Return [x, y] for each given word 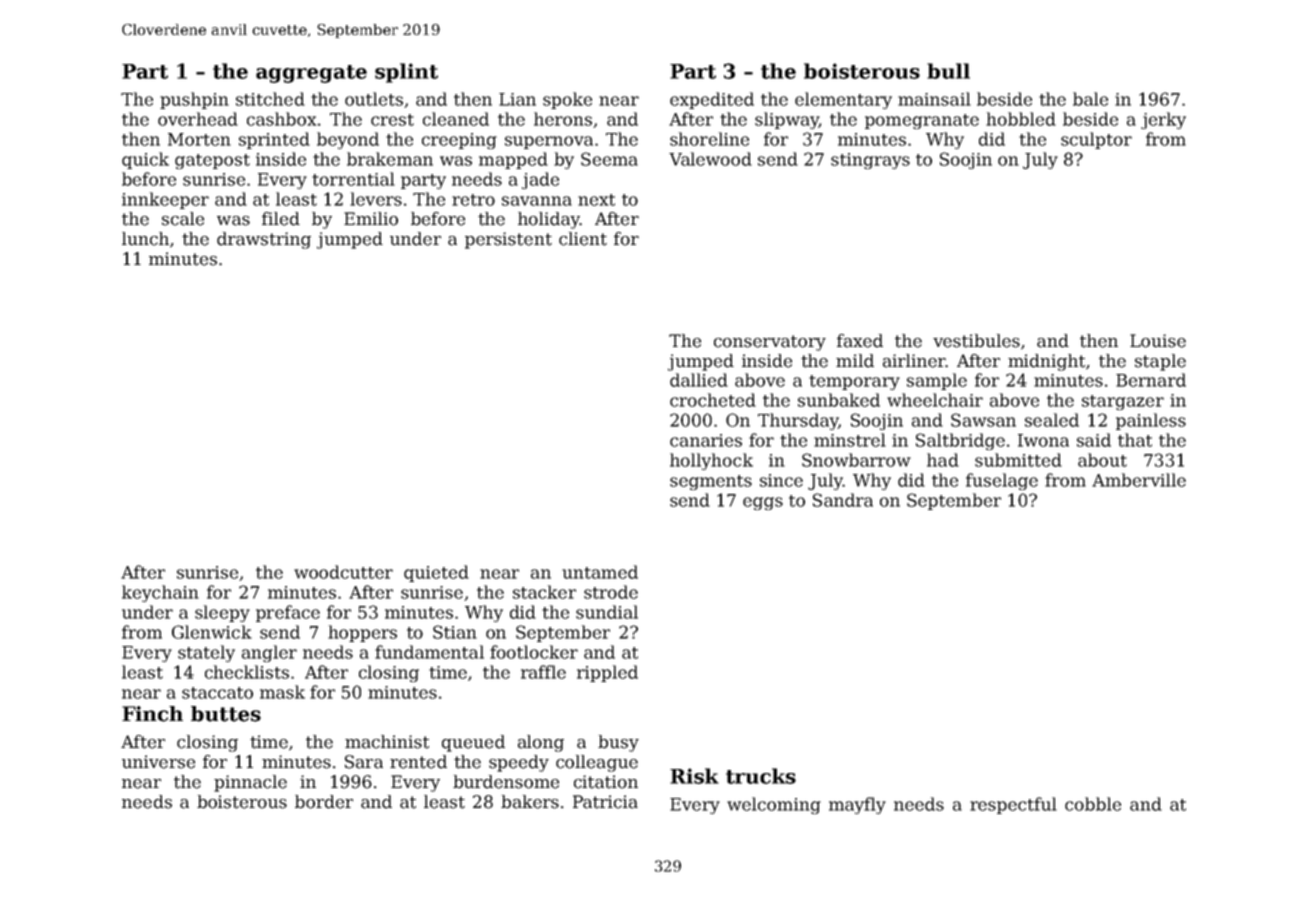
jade [540, 180]
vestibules [976, 341]
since [781, 480]
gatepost [212, 161]
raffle [543, 672]
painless [1151, 421]
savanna [537, 201]
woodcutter [343, 572]
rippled [607, 673]
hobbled [1021, 119]
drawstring [264, 240]
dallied [699, 380]
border [324, 802]
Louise [1158, 341]
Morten [199, 139]
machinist [387, 742]
